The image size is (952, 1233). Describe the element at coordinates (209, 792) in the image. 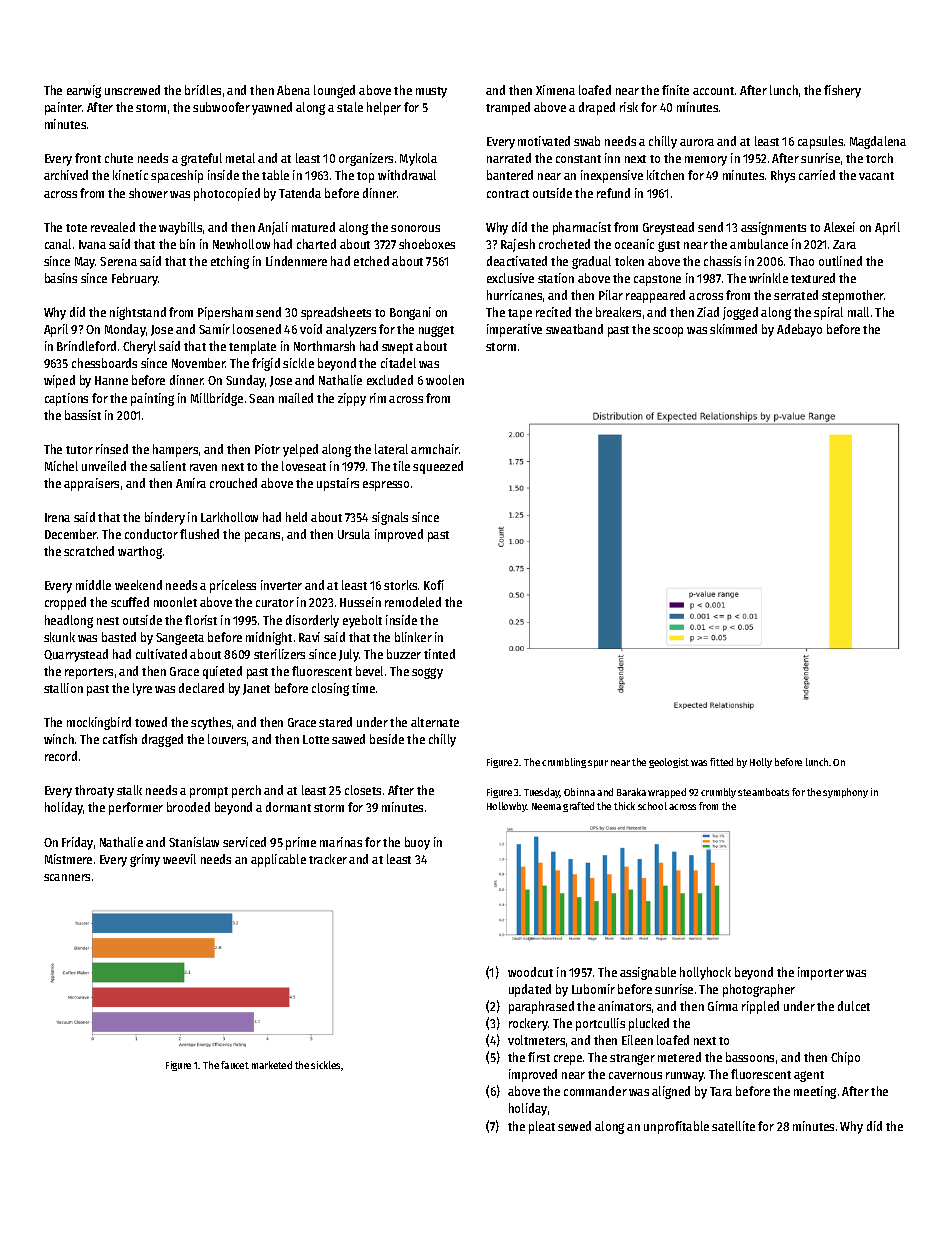

I see `prompt` at that location.
